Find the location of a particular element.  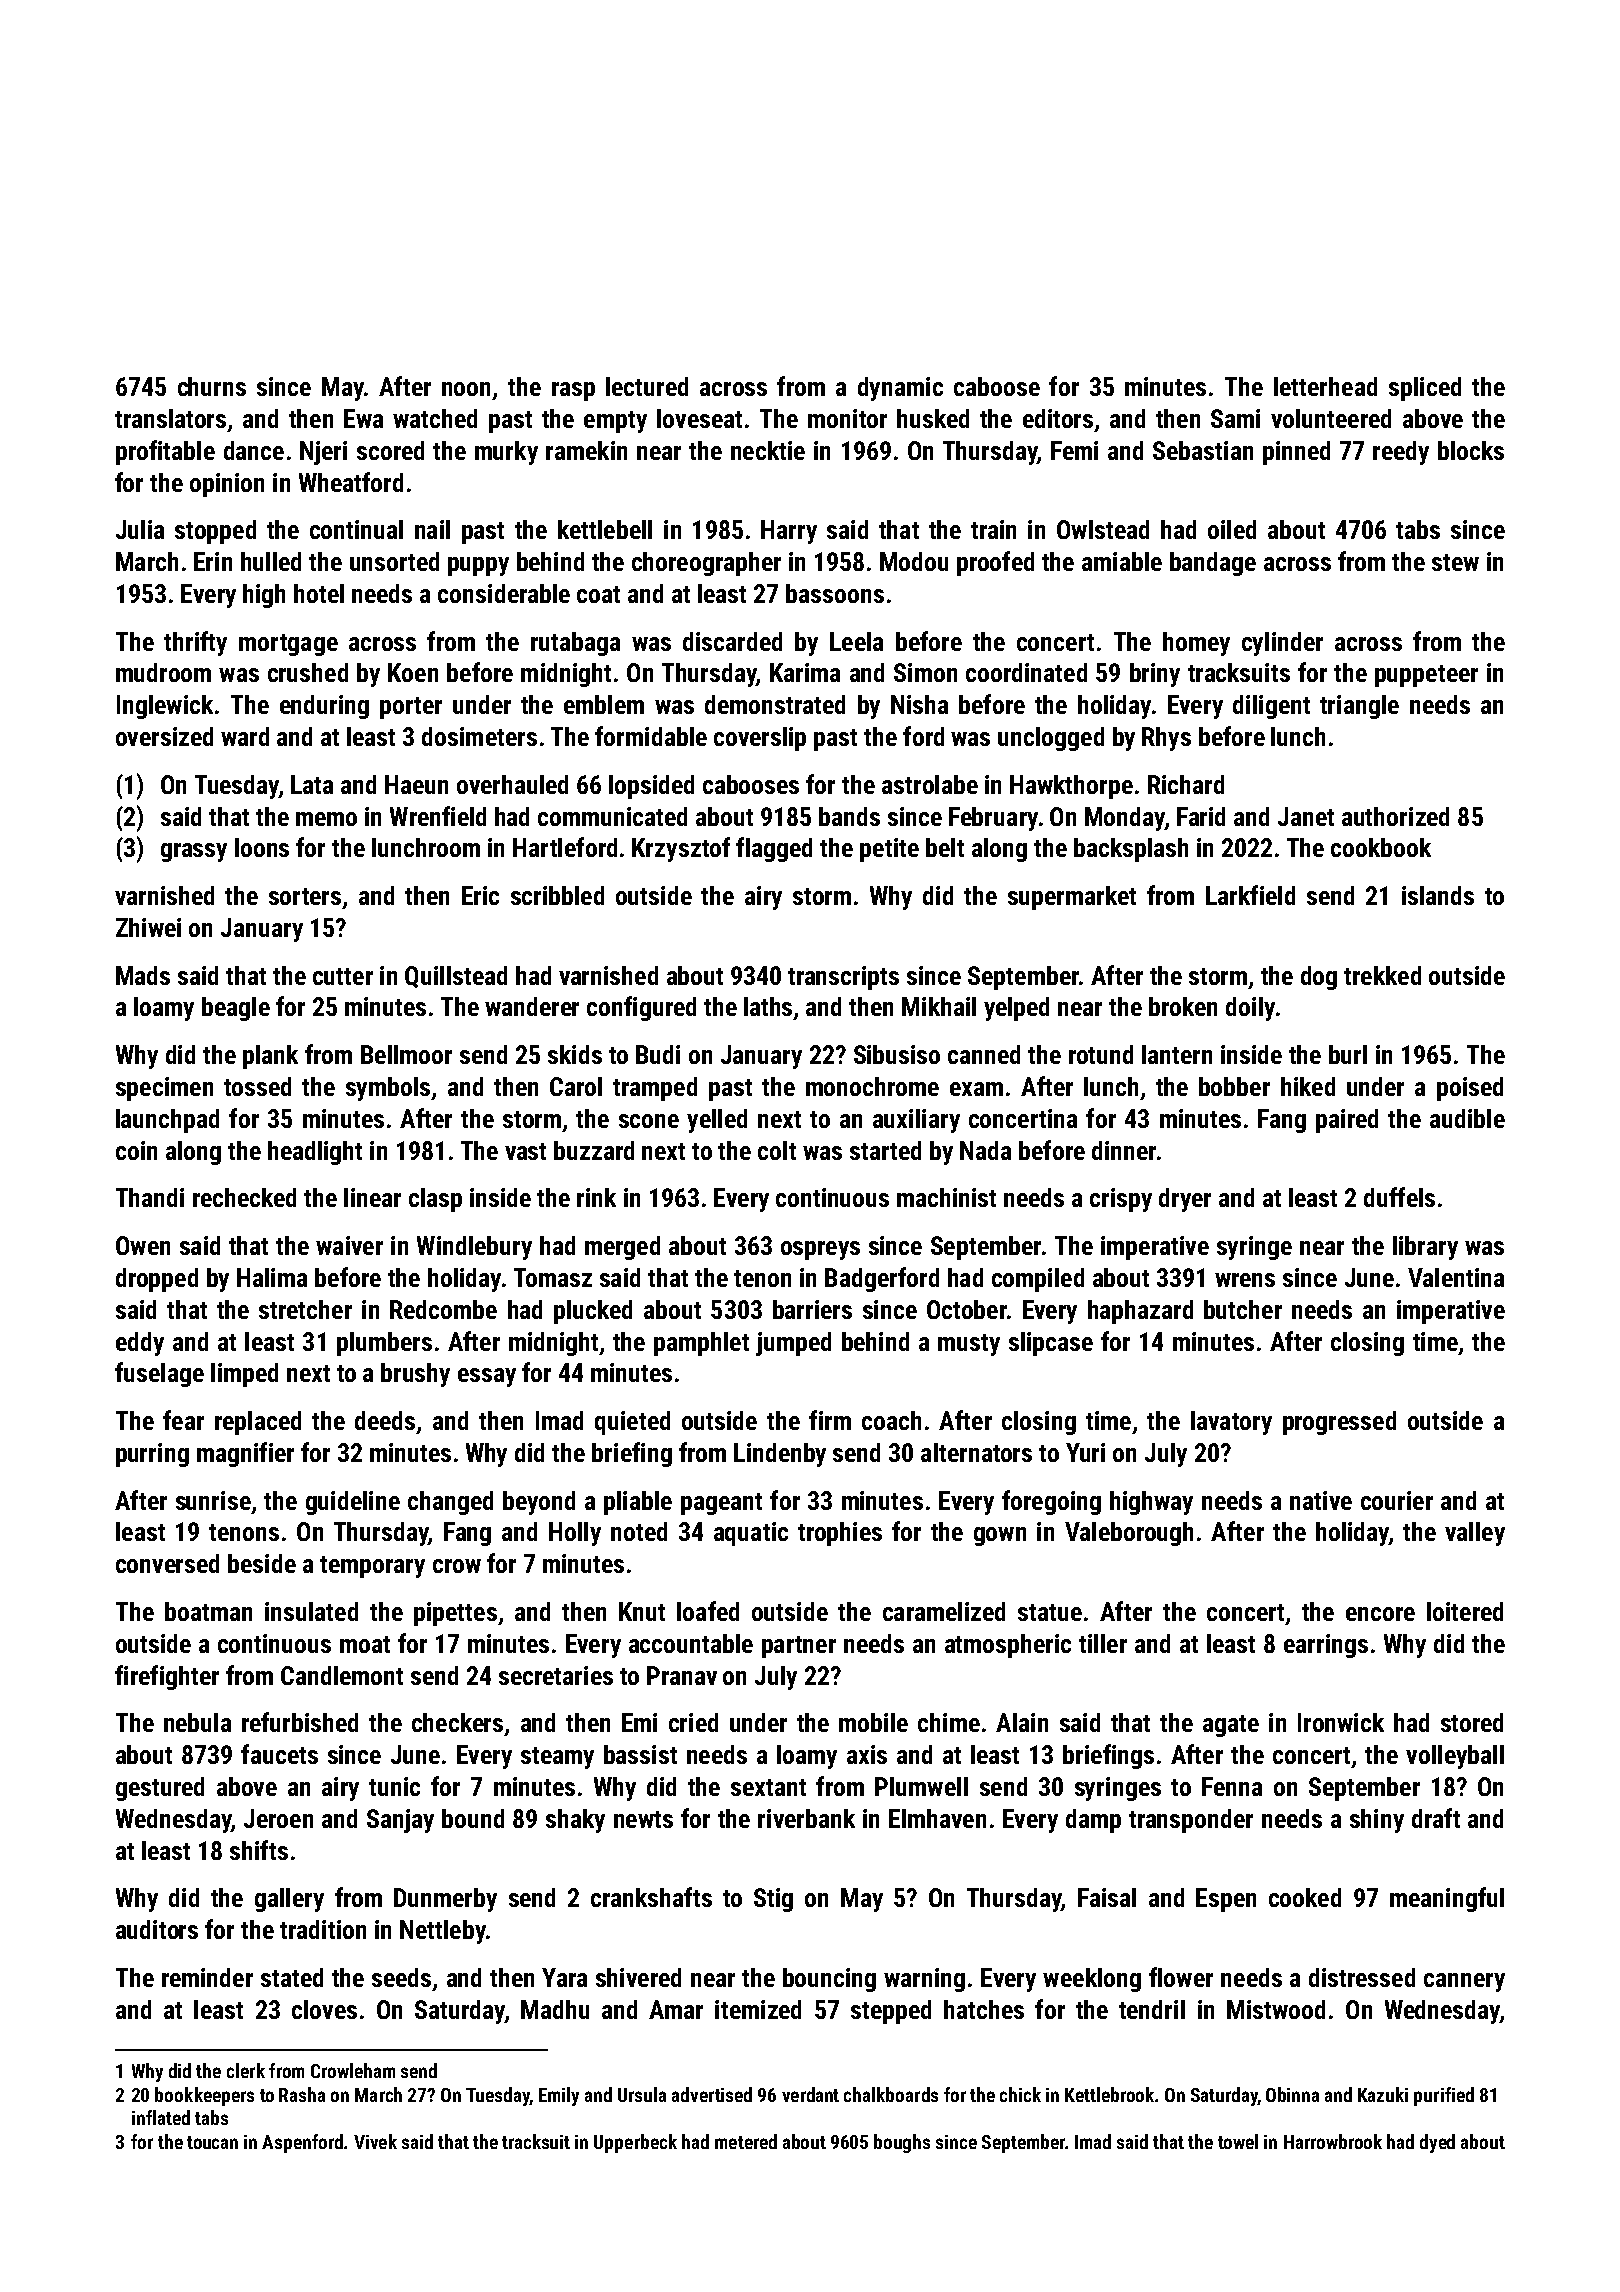

transponder is located at coordinates (1191, 1821).
